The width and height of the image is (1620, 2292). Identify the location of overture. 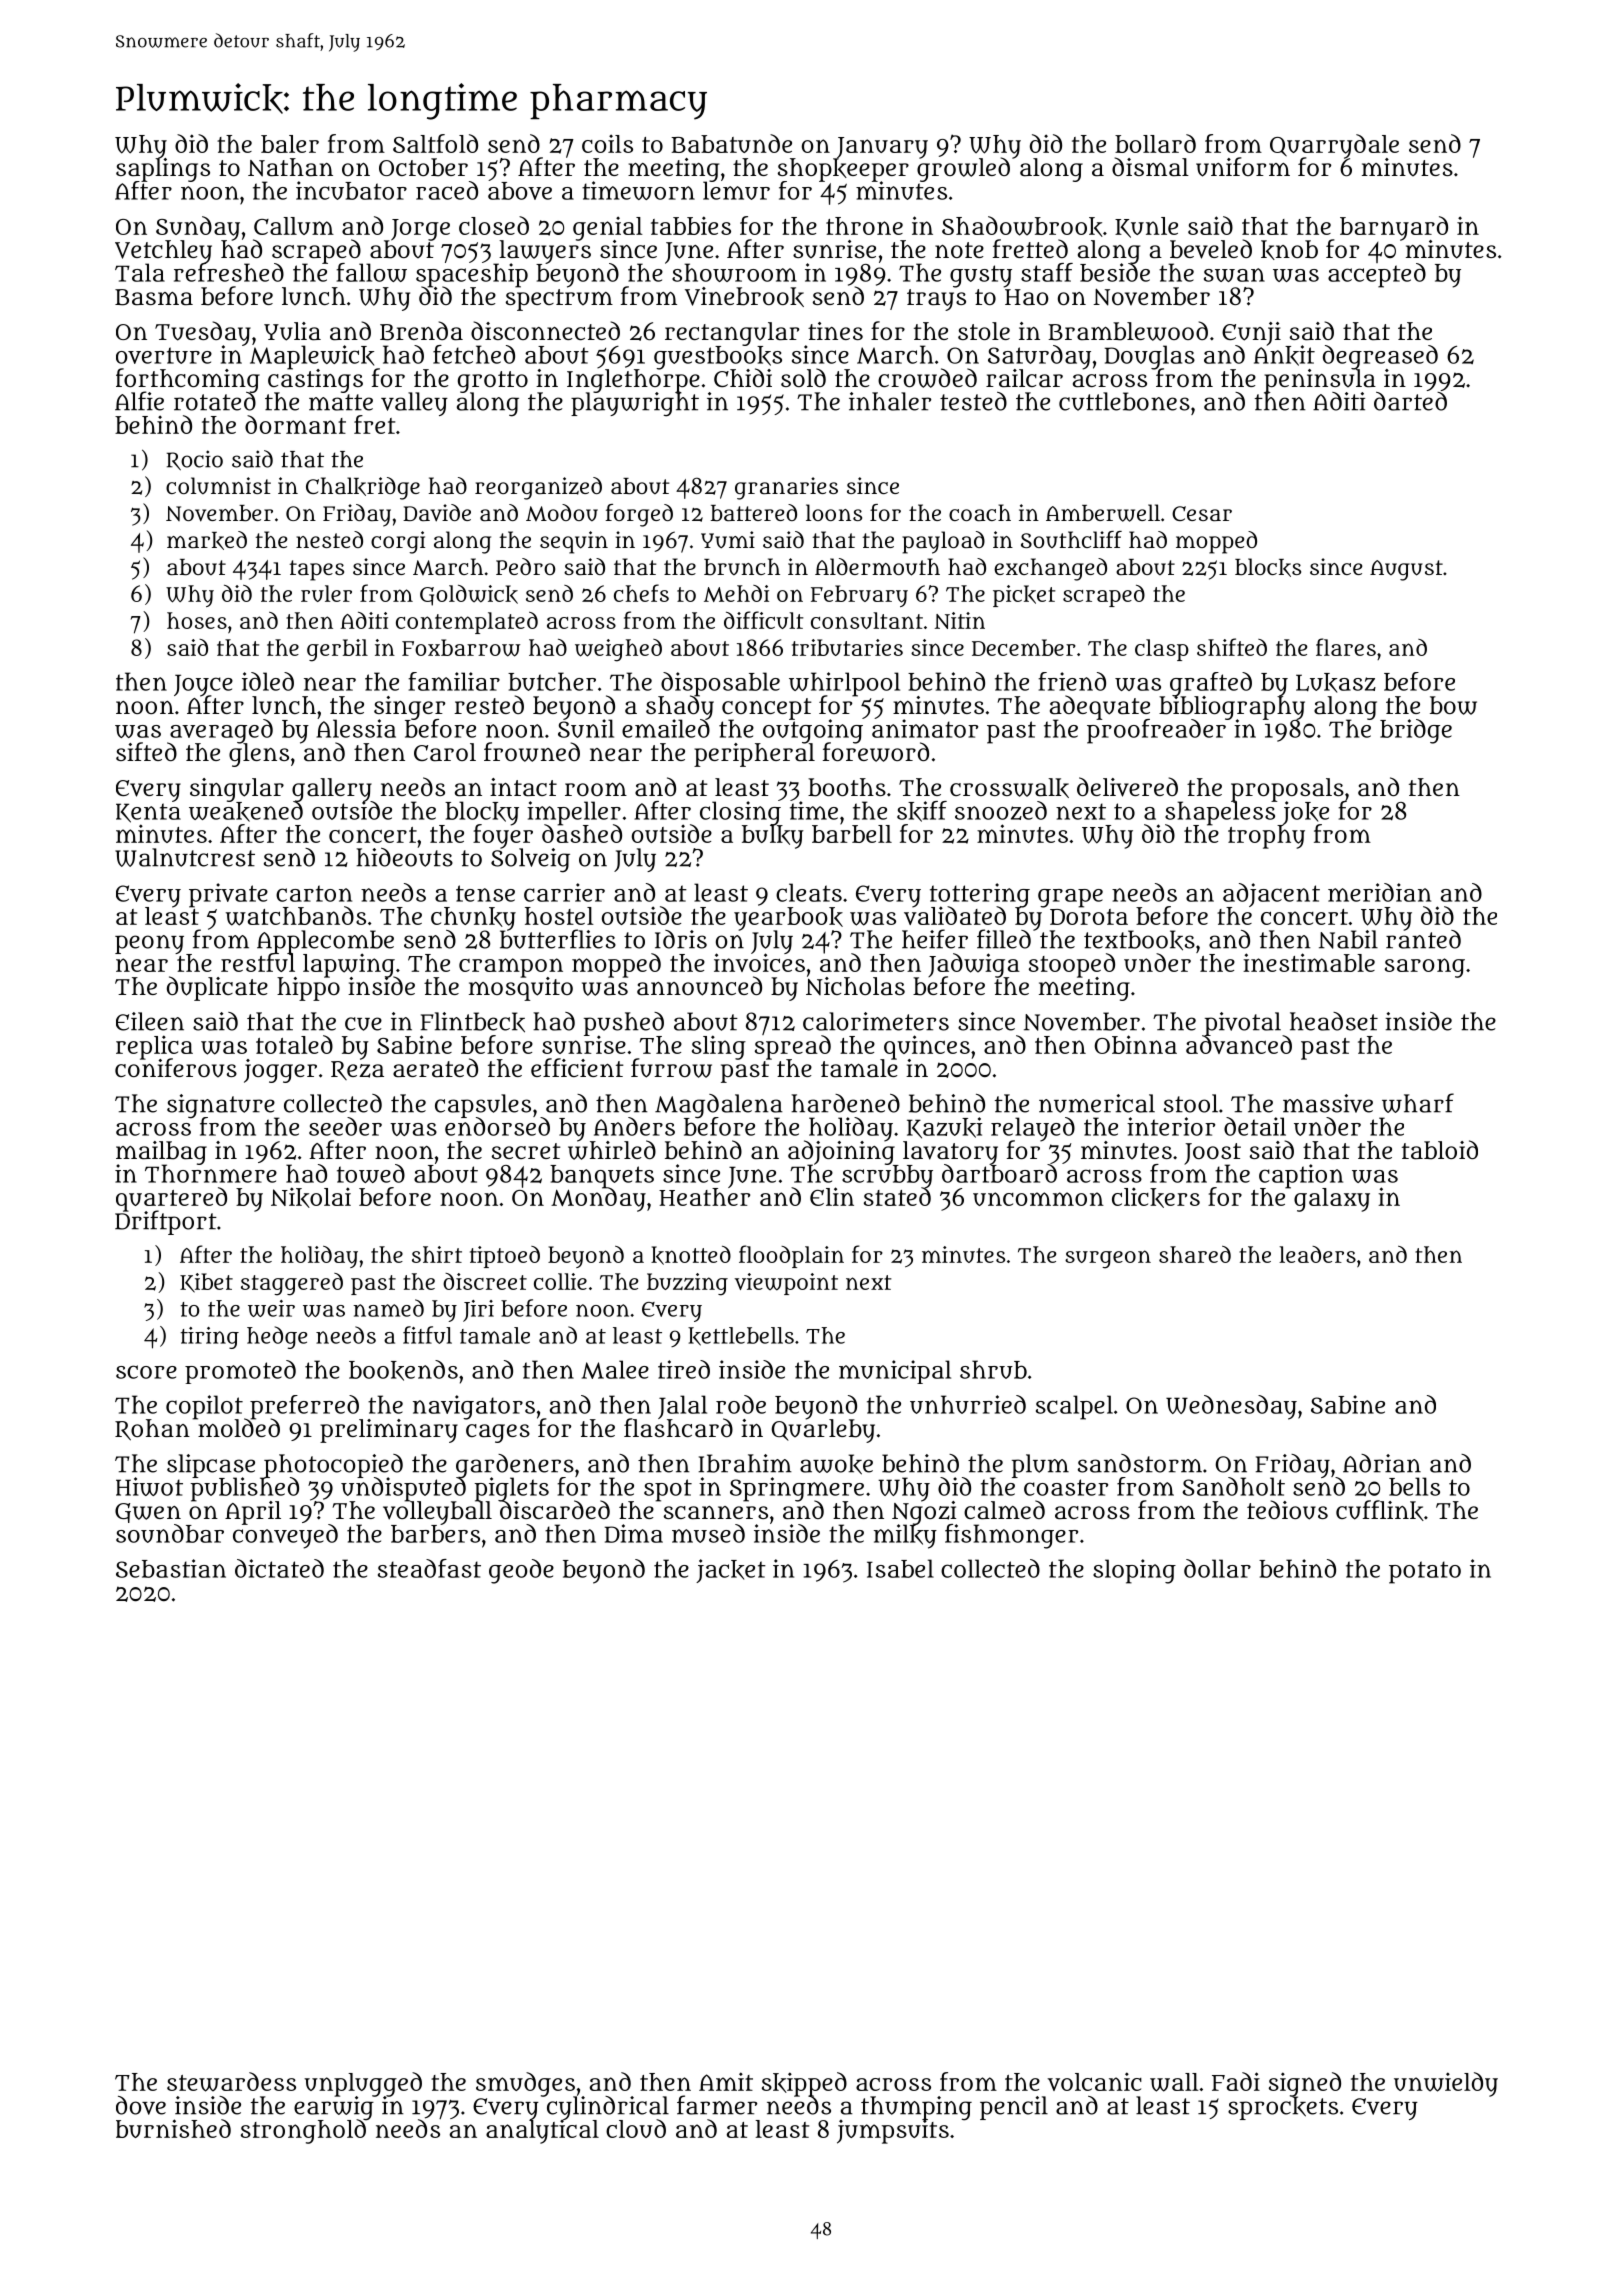
(164, 355).
